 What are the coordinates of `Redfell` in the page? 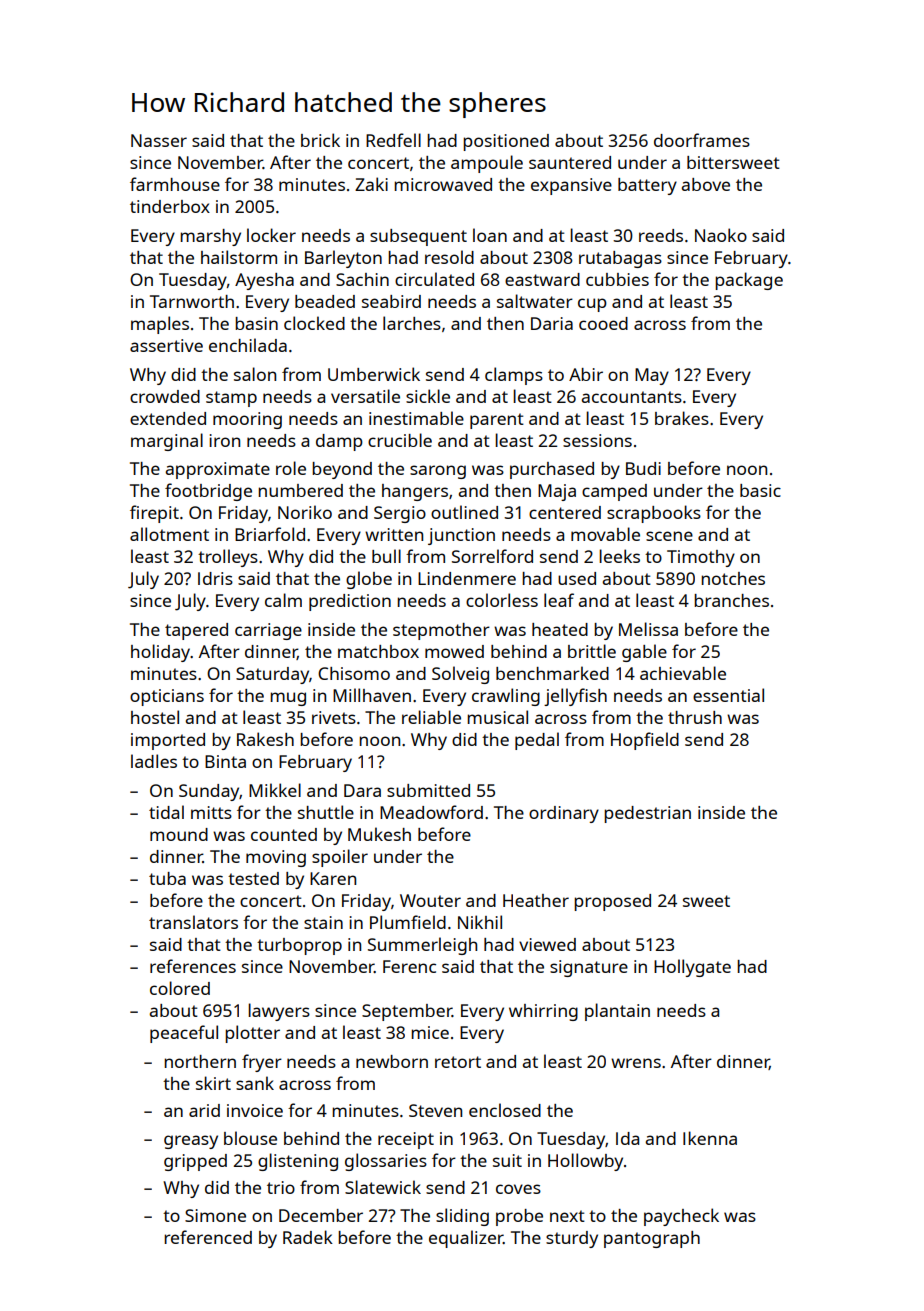 It's located at (393, 140).
